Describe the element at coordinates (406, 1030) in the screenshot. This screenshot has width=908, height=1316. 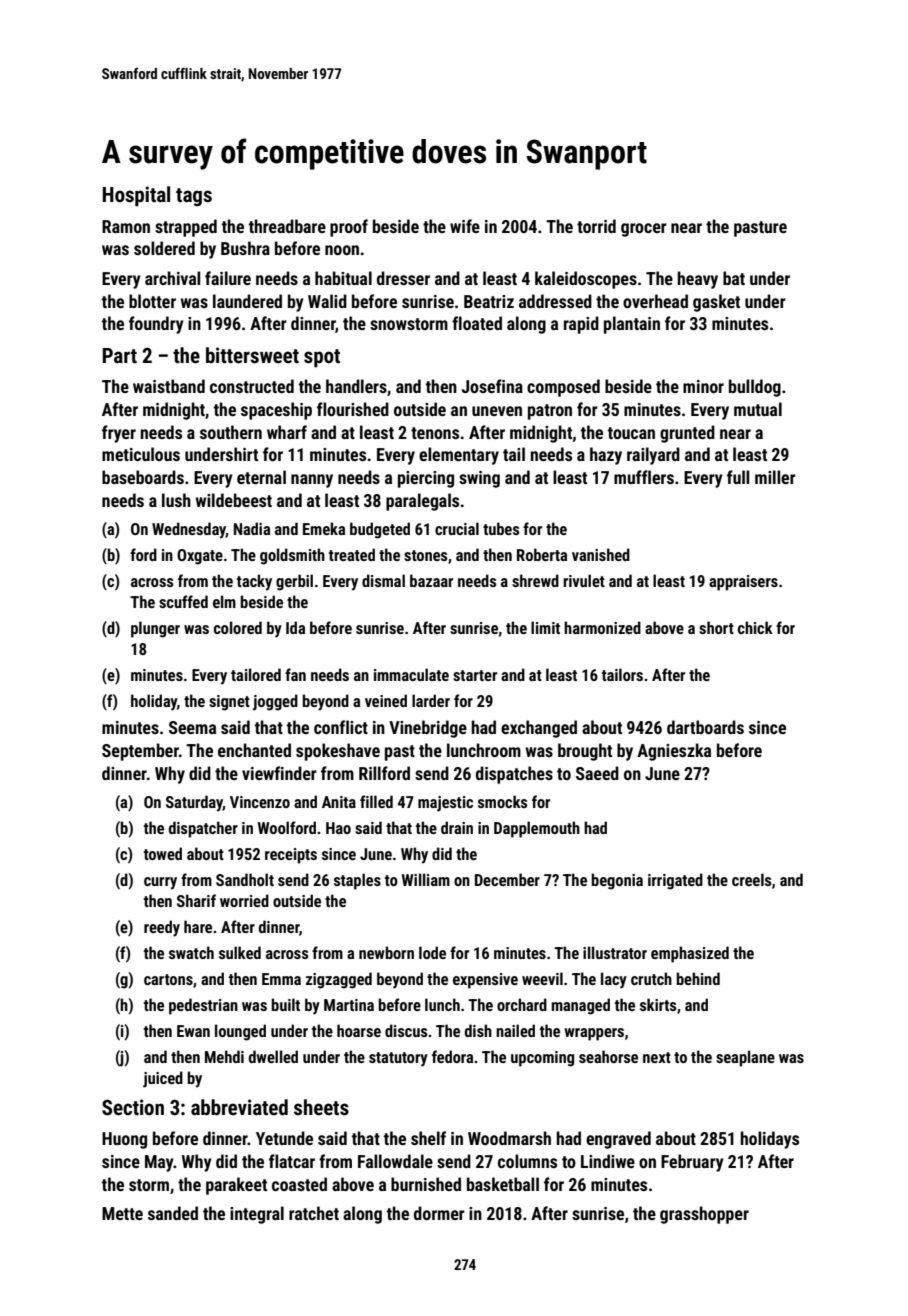
I see `discus` at that location.
